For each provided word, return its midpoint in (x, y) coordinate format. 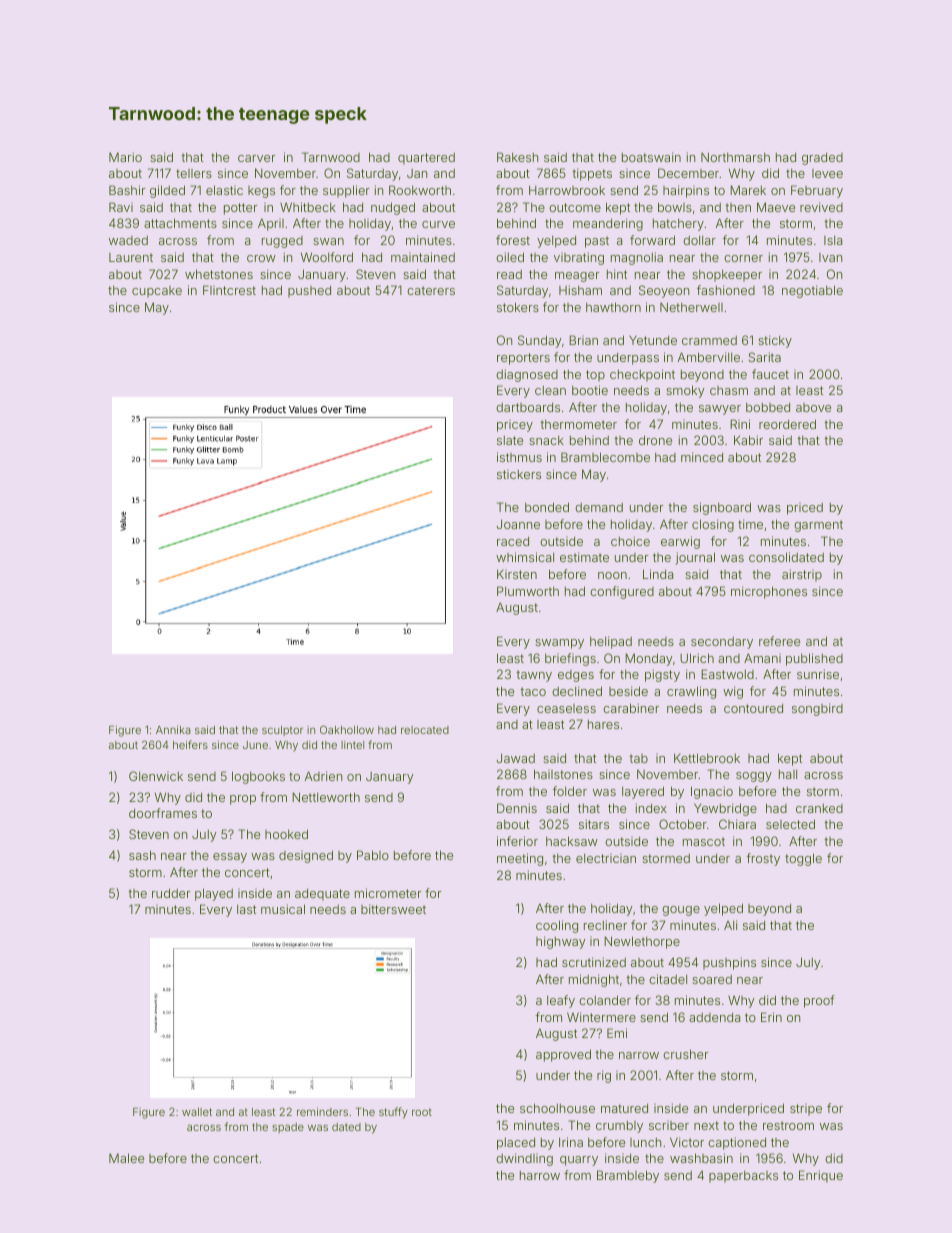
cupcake (157, 292)
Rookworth (420, 190)
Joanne (518, 524)
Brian (583, 340)
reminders (322, 1111)
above (813, 407)
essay (230, 858)
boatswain (651, 157)
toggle (803, 859)
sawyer (720, 410)
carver (256, 158)
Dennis (517, 808)
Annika (173, 729)
